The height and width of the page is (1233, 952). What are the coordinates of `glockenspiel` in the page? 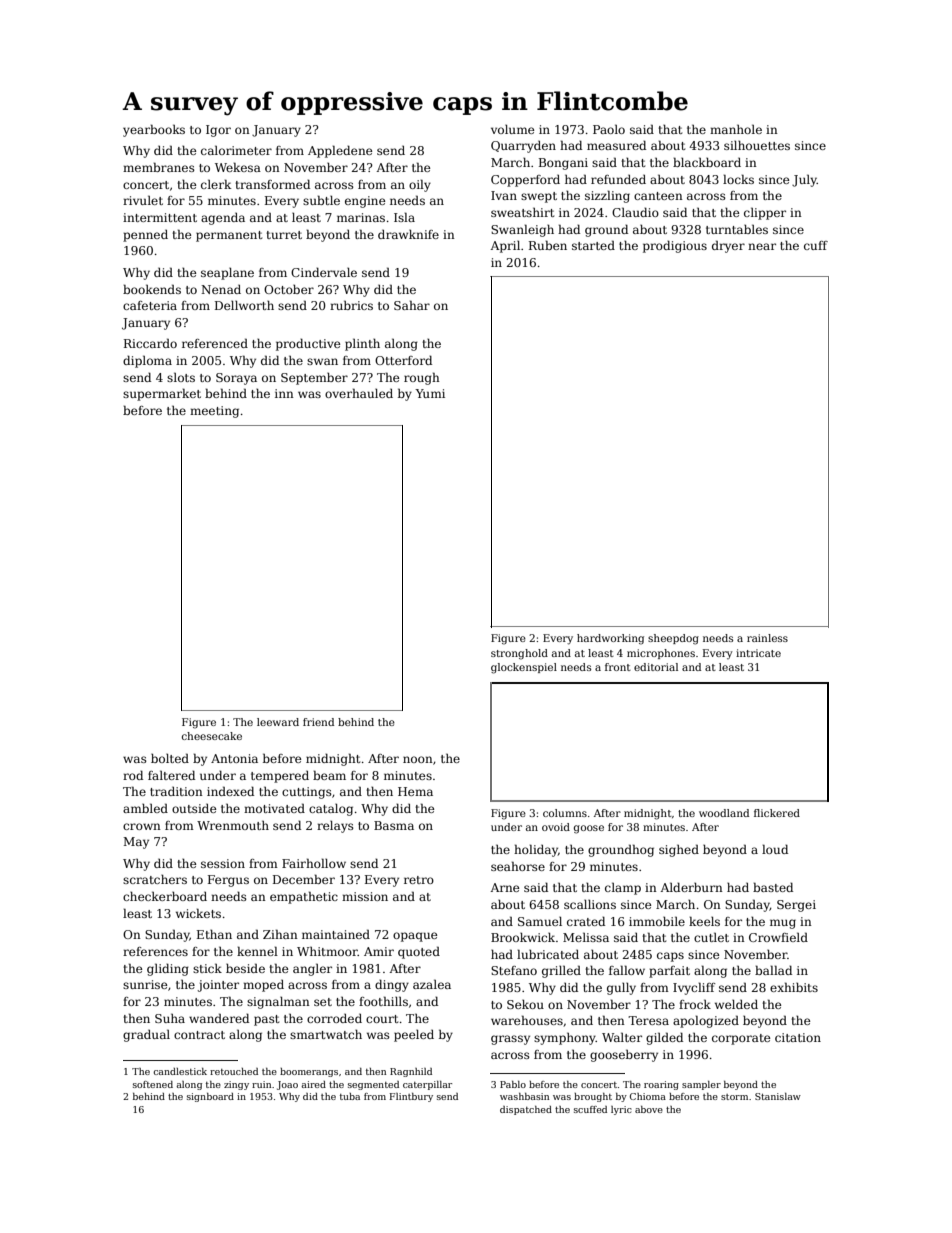 It's located at (524, 668).
